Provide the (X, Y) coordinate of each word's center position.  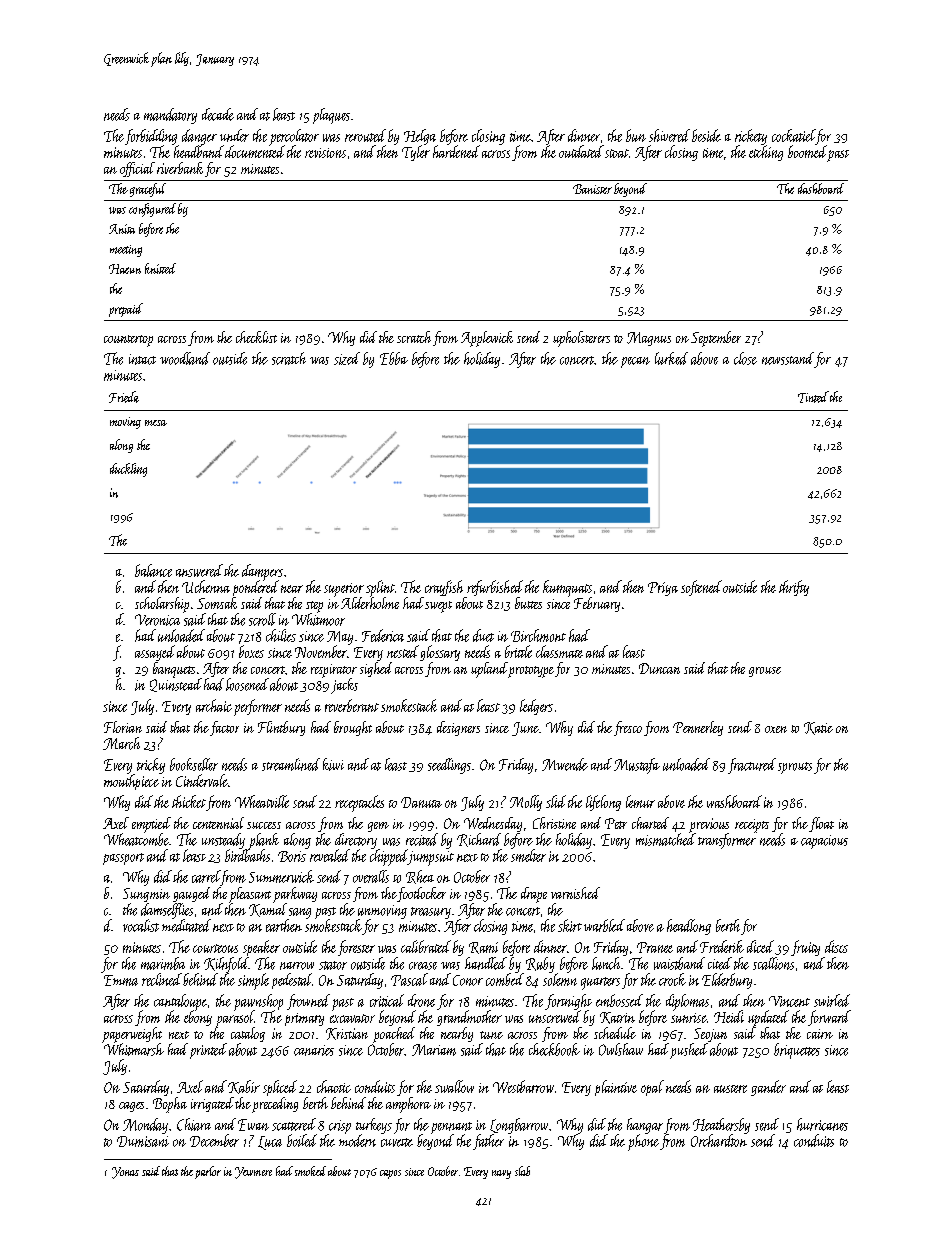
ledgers (536, 707)
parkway (295, 895)
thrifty (794, 588)
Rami (483, 948)
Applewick (487, 339)
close (745, 358)
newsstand (788, 358)
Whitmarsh (134, 1049)
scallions (773, 963)
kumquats (567, 588)
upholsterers (581, 339)
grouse (765, 672)
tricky (151, 766)
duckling (128, 470)
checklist (256, 337)
